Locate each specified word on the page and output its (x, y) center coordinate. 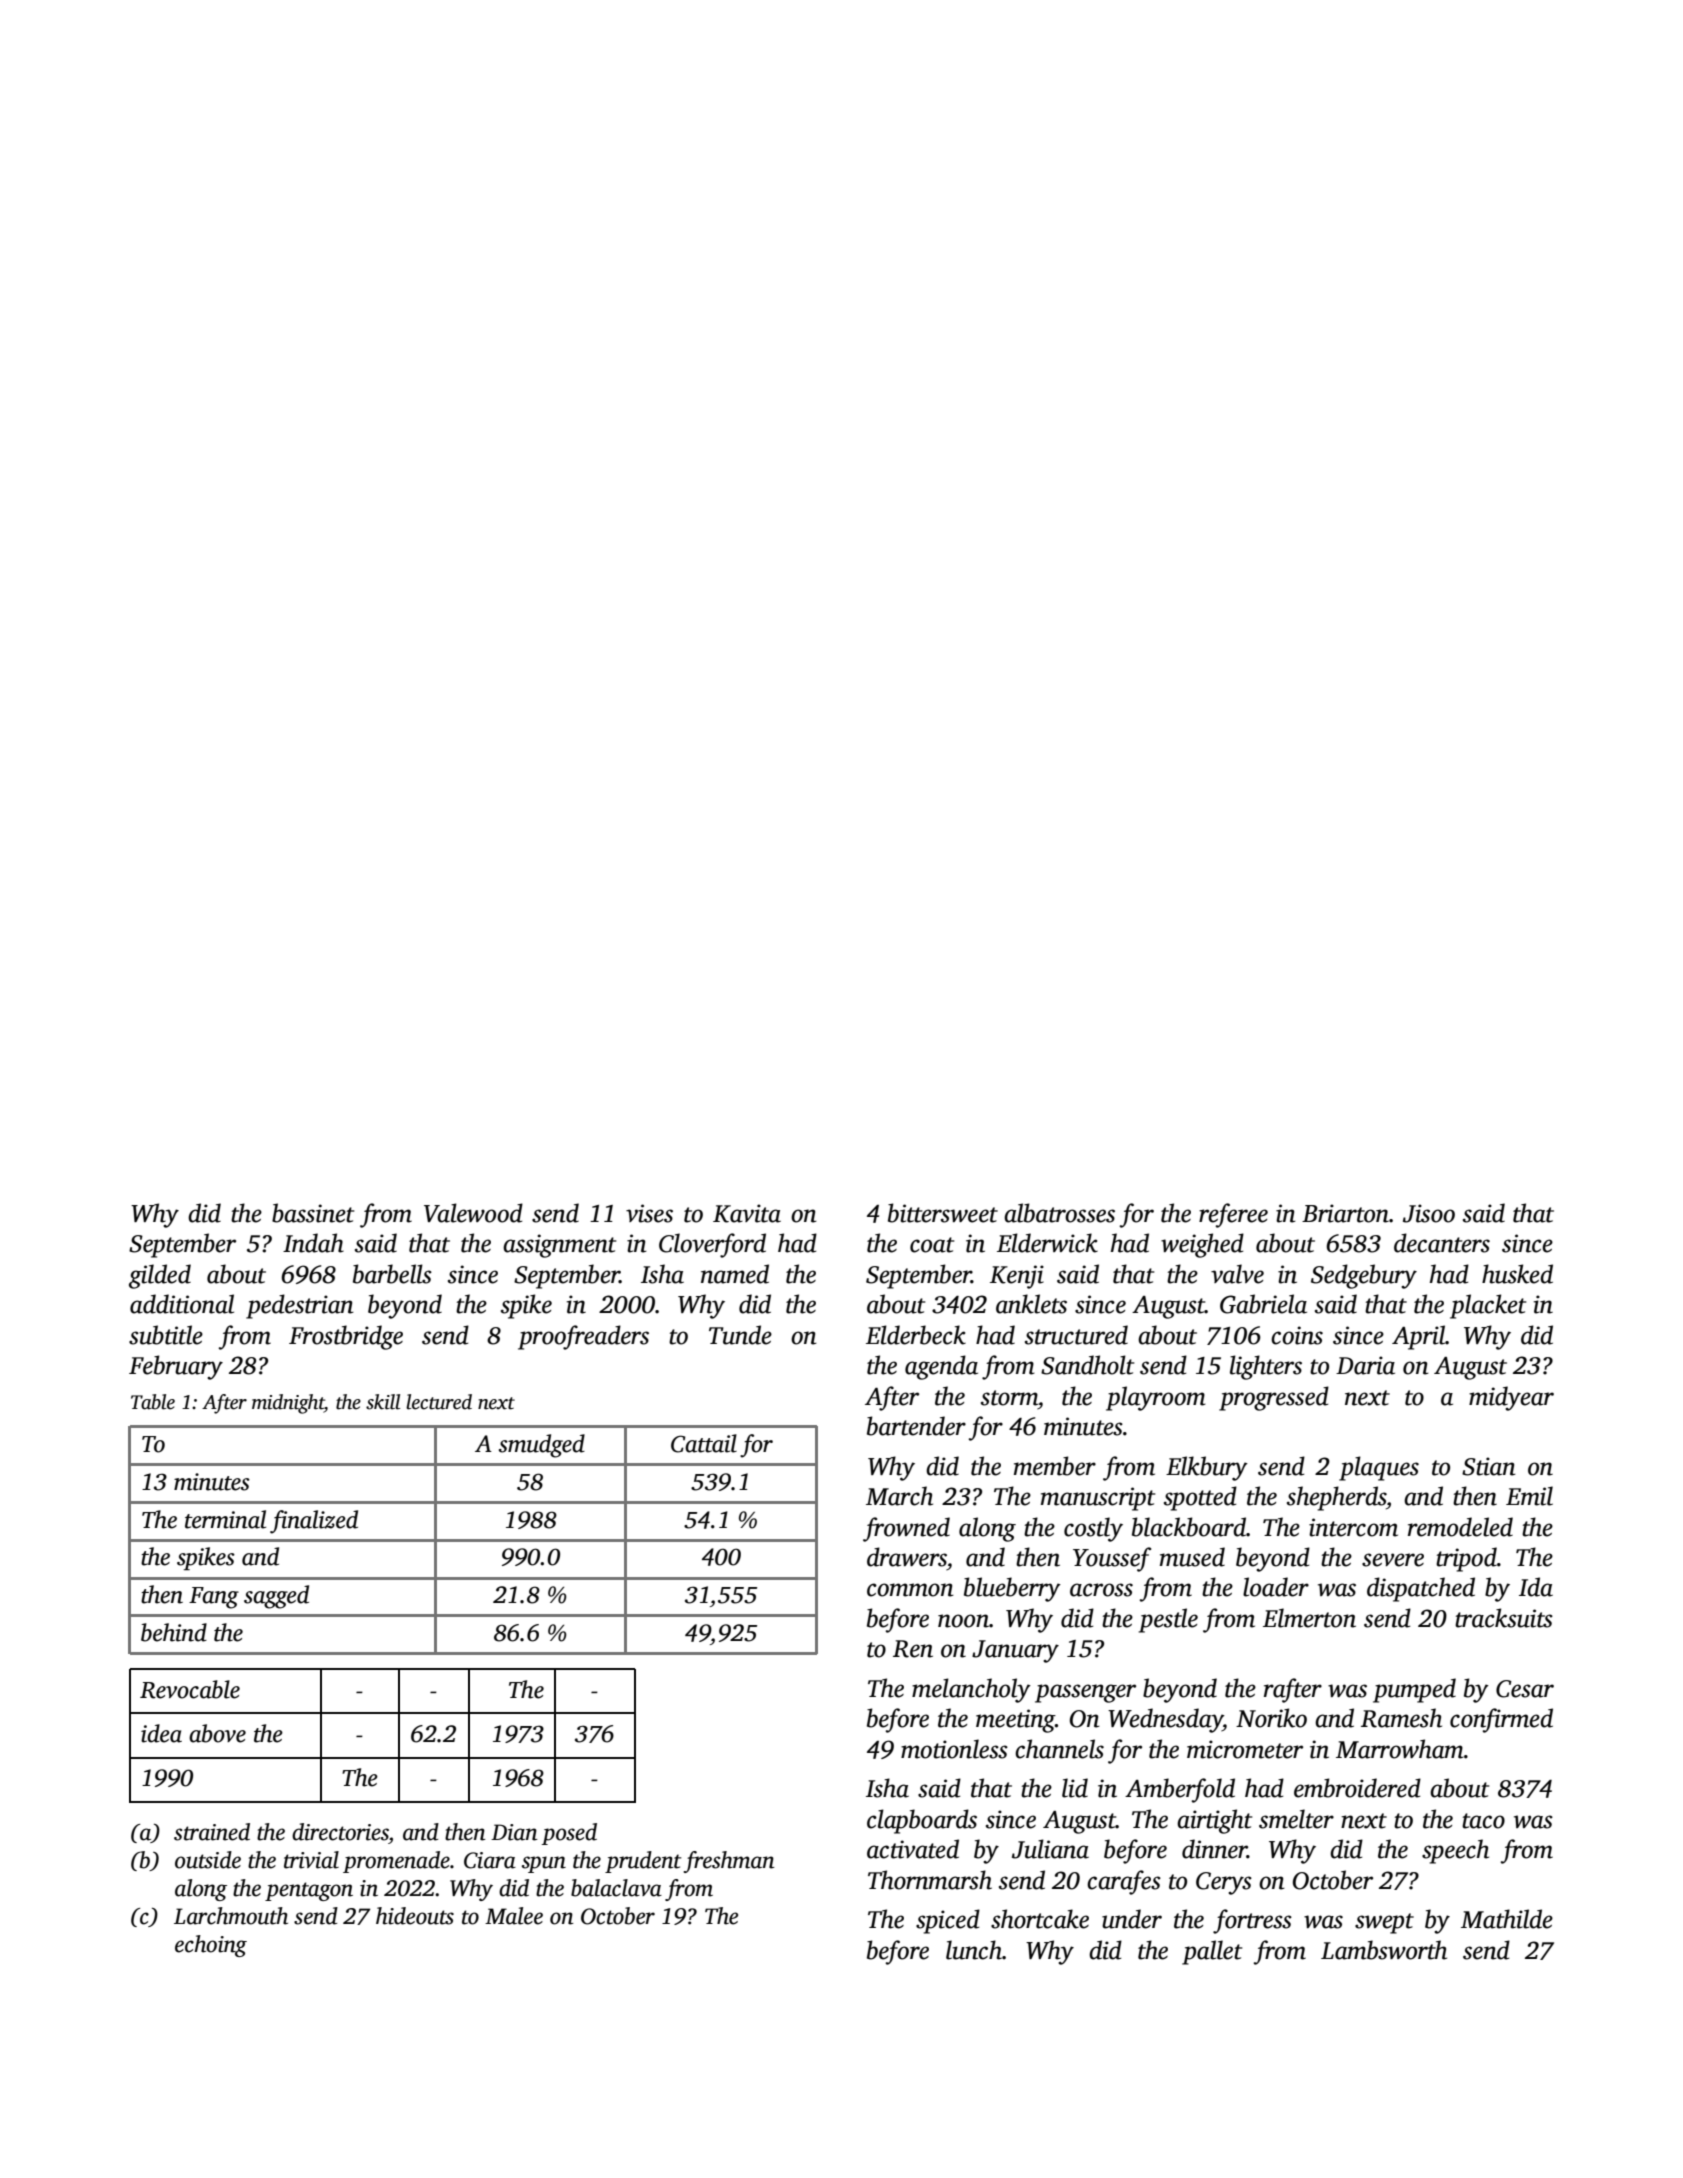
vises (649, 1213)
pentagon (309, 1891)
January (1015, 1651)
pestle (1168, 1620)
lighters (1266, 1367)
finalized (314, 1522)
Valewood (473, 1213)
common (910, 1590)
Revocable (190, 1689)
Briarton (1345, 1213)
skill (383, 1402)
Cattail (704, 1443)
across (1101, 1590)
